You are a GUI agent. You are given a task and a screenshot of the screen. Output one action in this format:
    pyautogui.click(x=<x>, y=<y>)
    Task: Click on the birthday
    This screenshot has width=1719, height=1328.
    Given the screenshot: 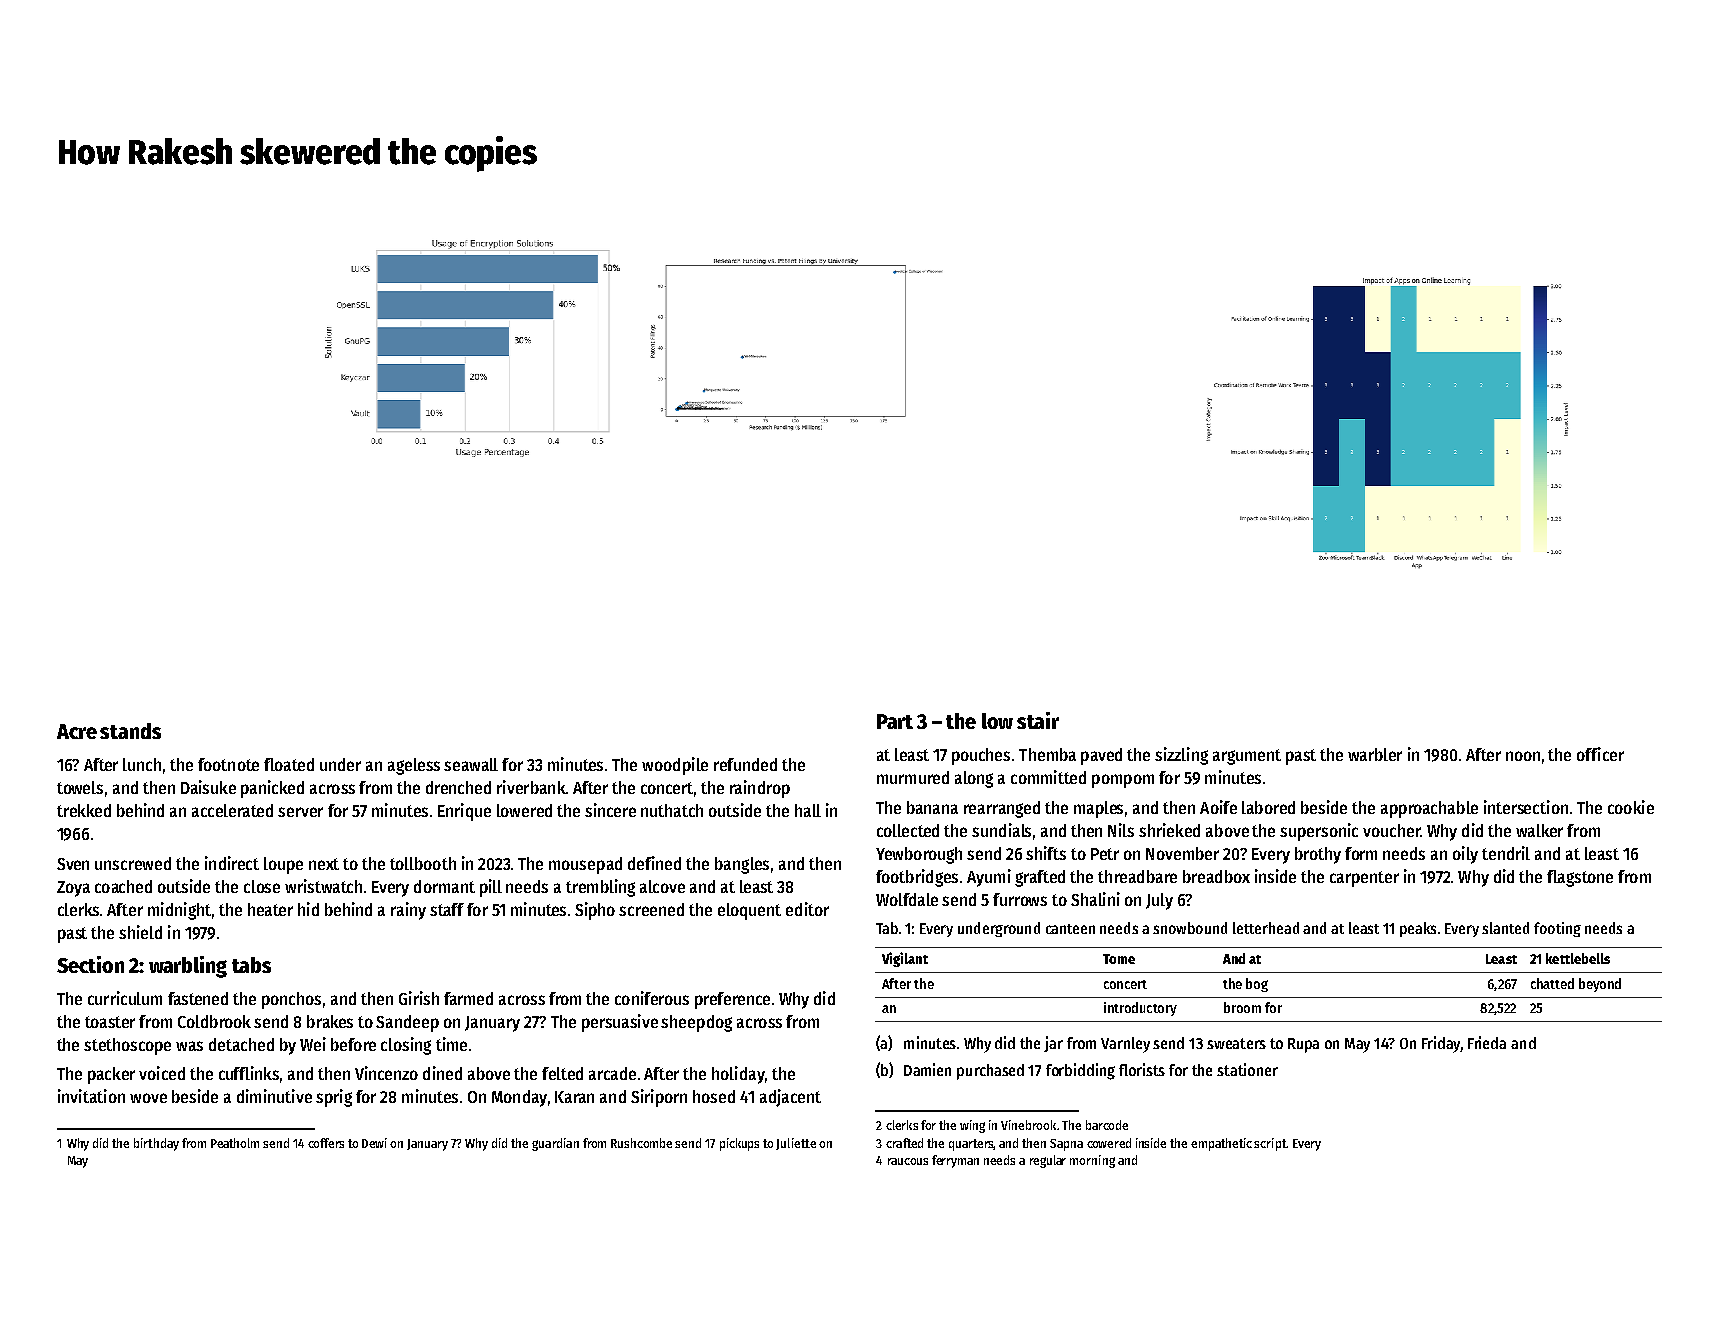 What is the action you would take?
    pyautogui.click(x=156, y=1144)
